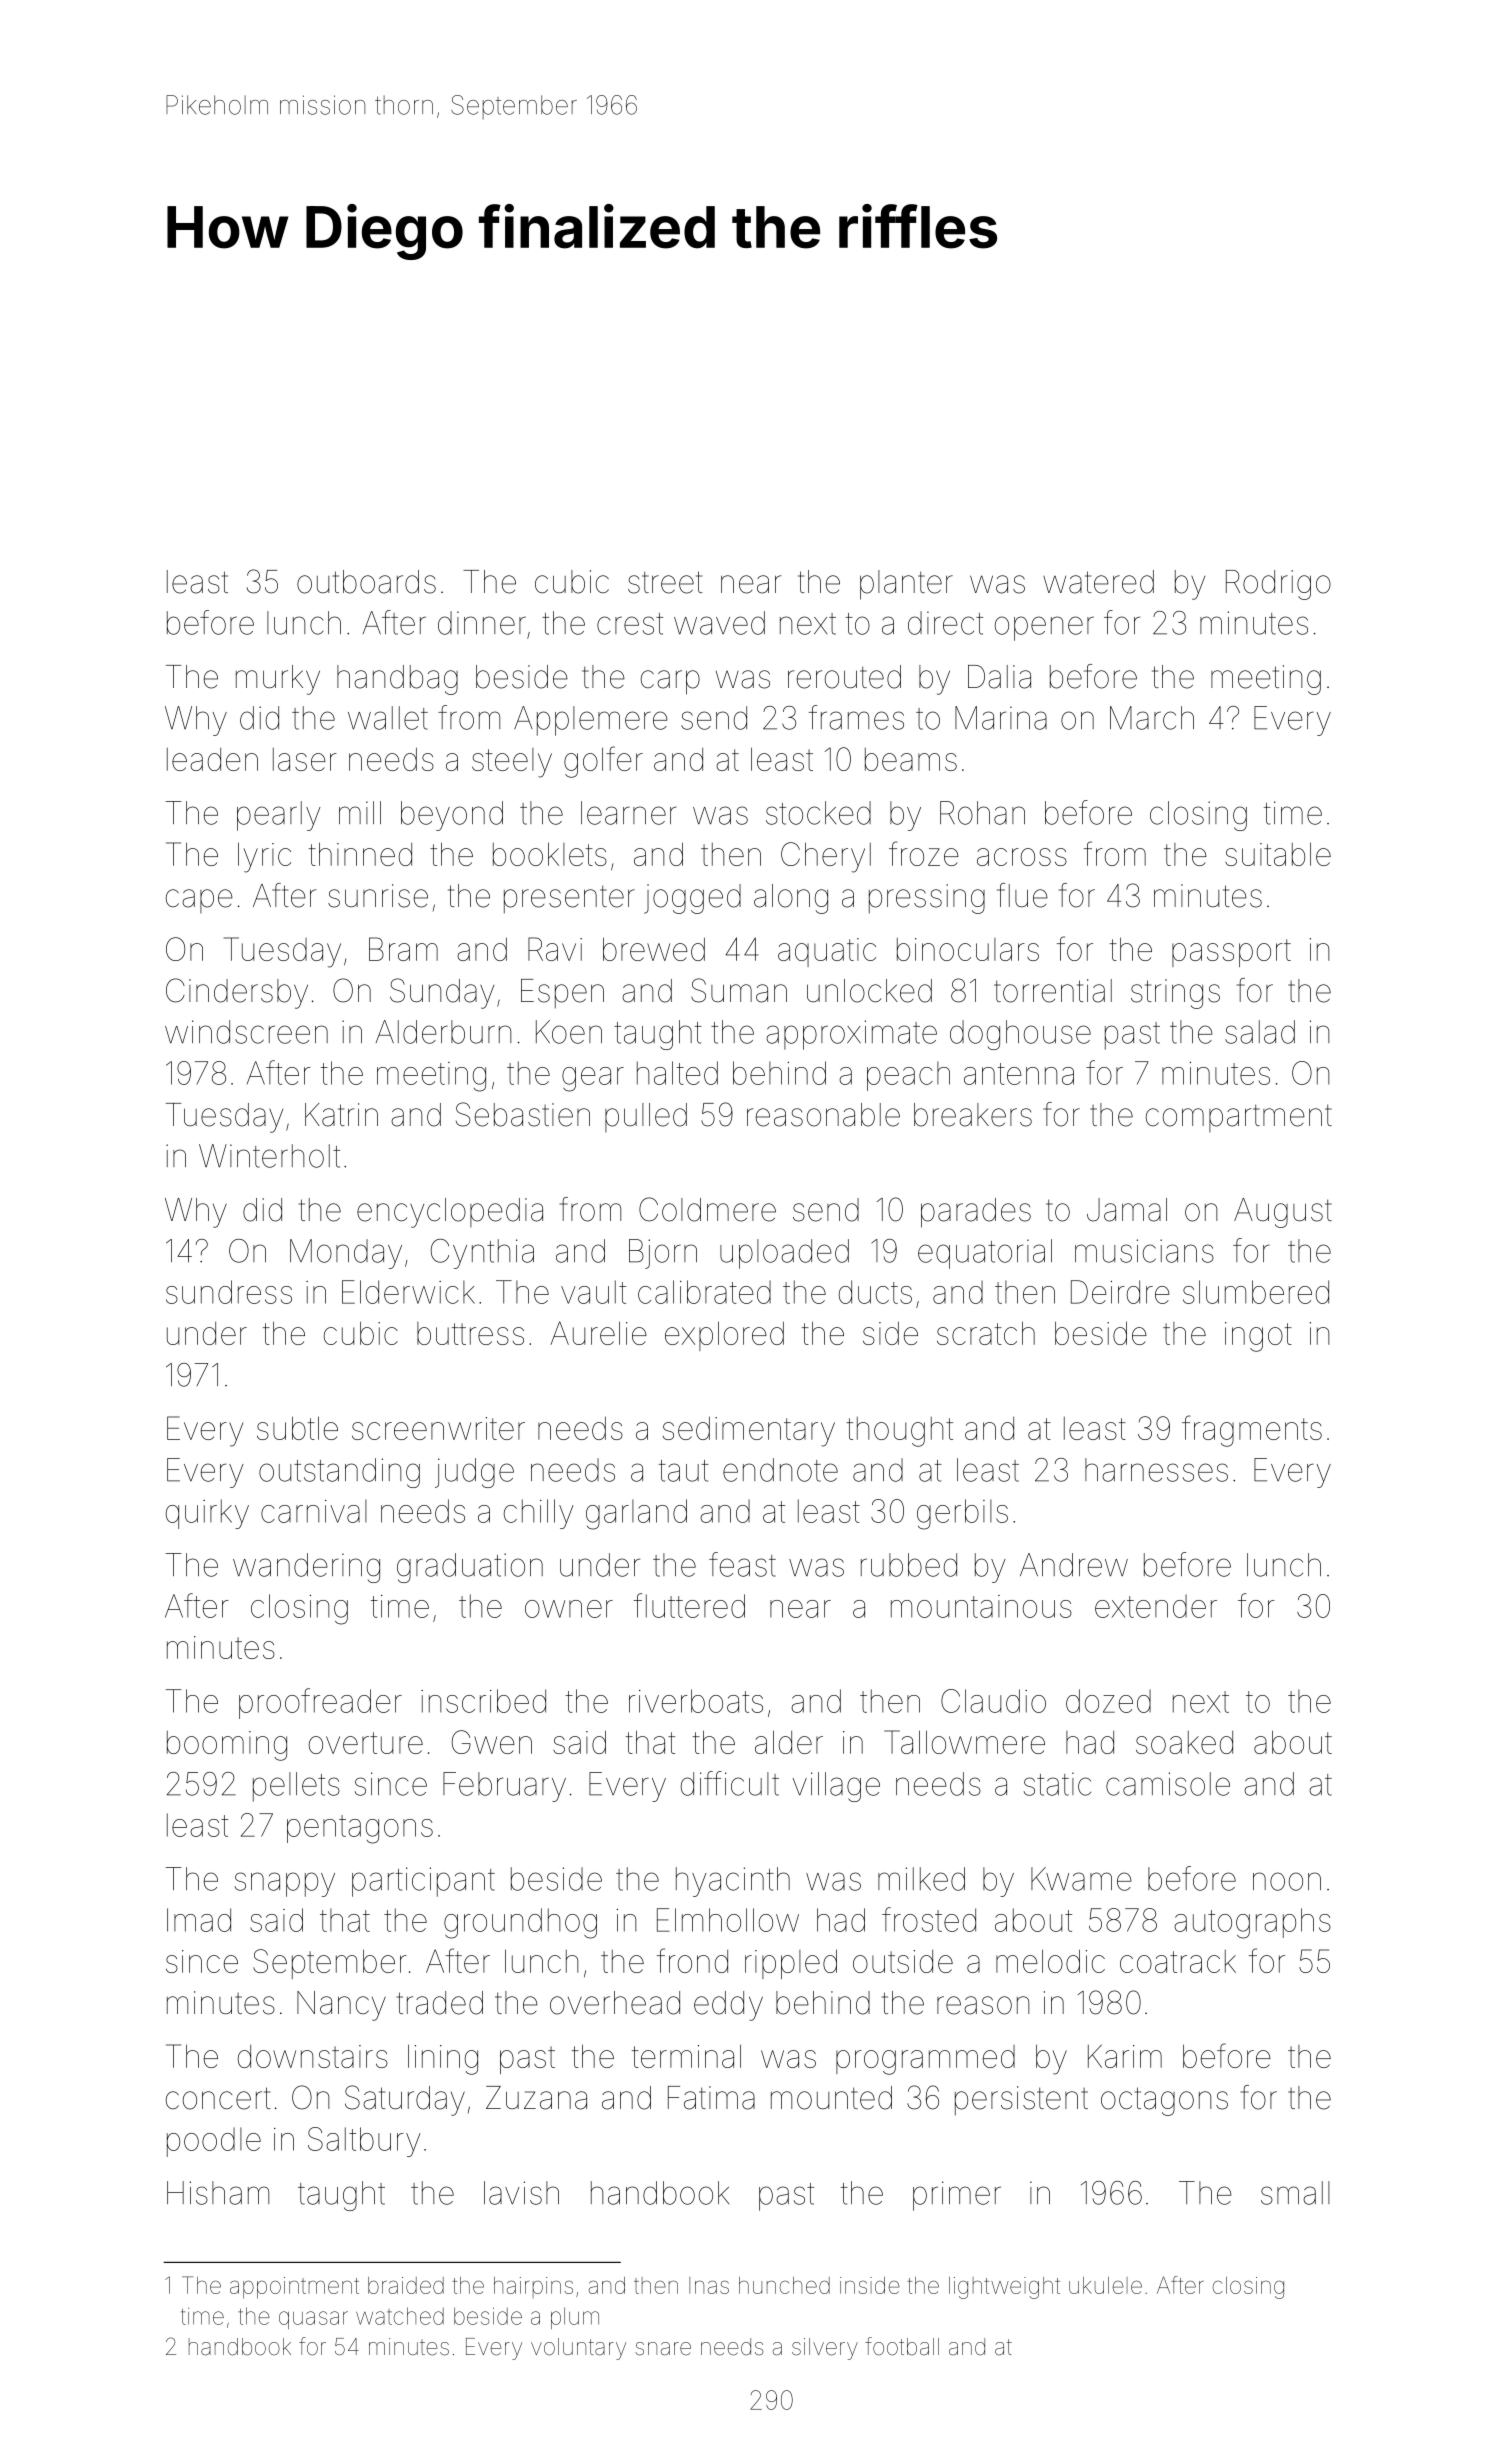 This document has width=1496, height=2464. What do you see at coordinates (1178, 1961) in the document?
I see `coatrack` at bounding box center [1178, 1961].
